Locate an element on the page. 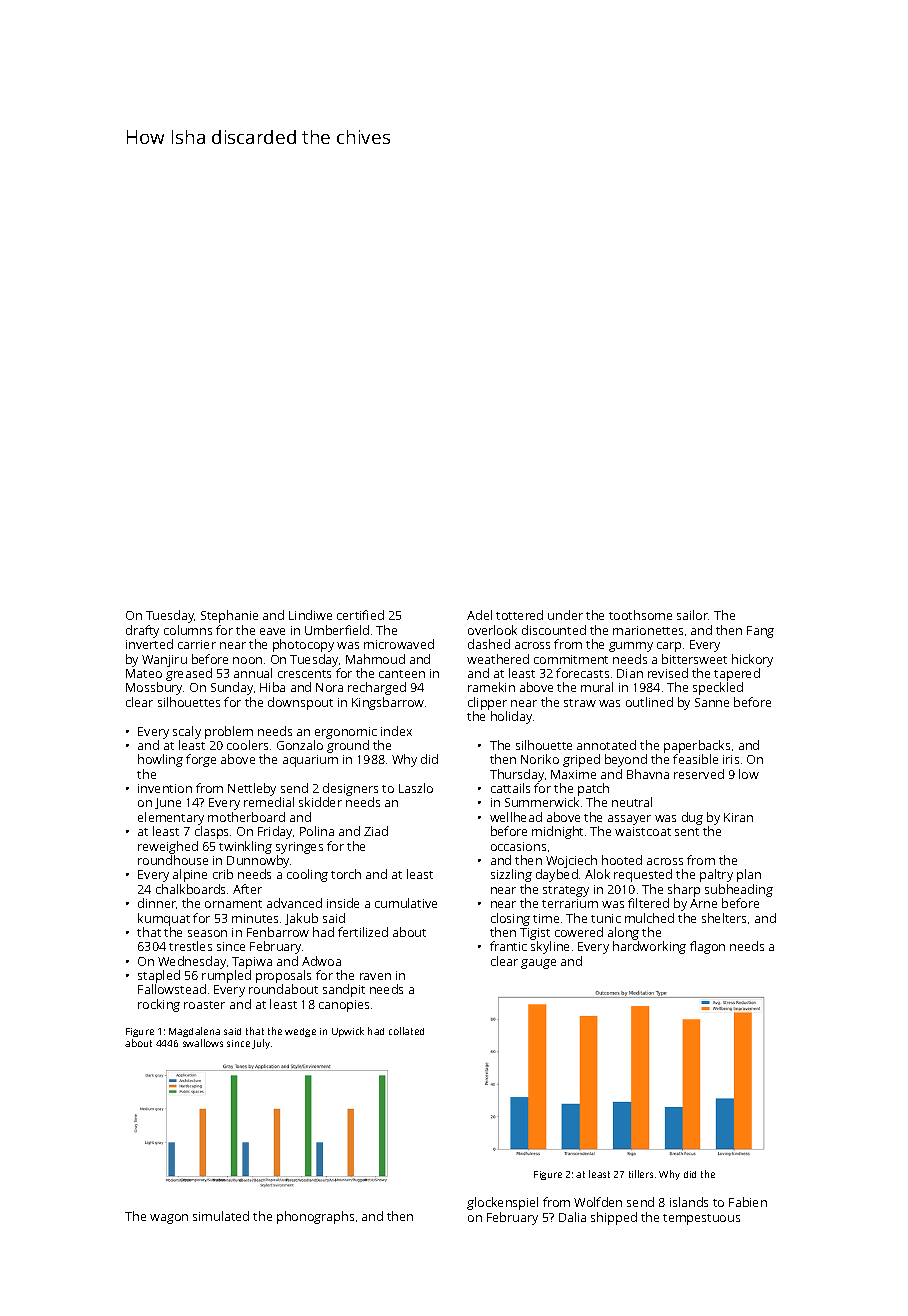  tillers is located at coordinates (641, 1174).
